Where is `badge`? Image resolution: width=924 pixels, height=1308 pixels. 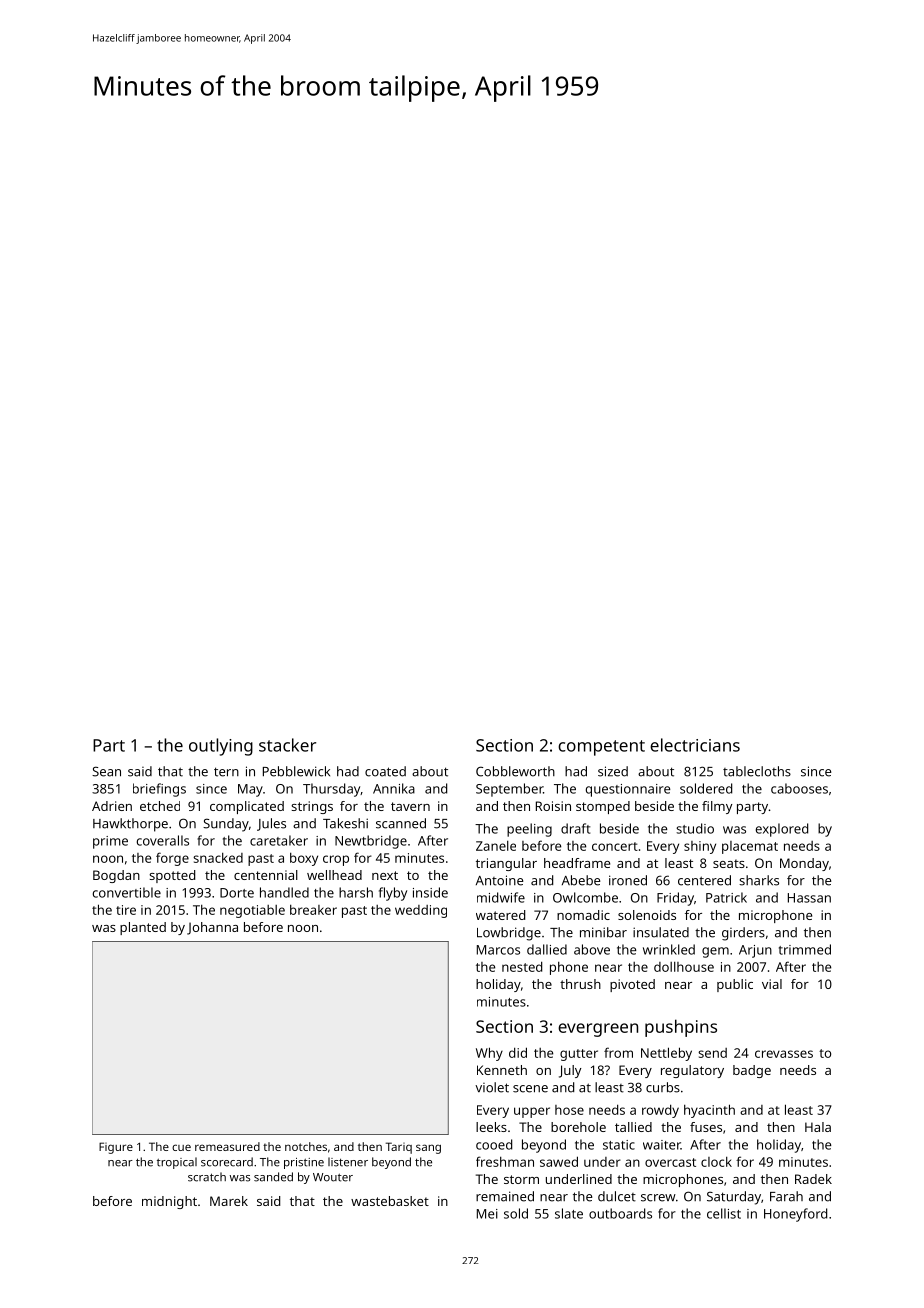
badge is located at coordinates (752, 1071).
